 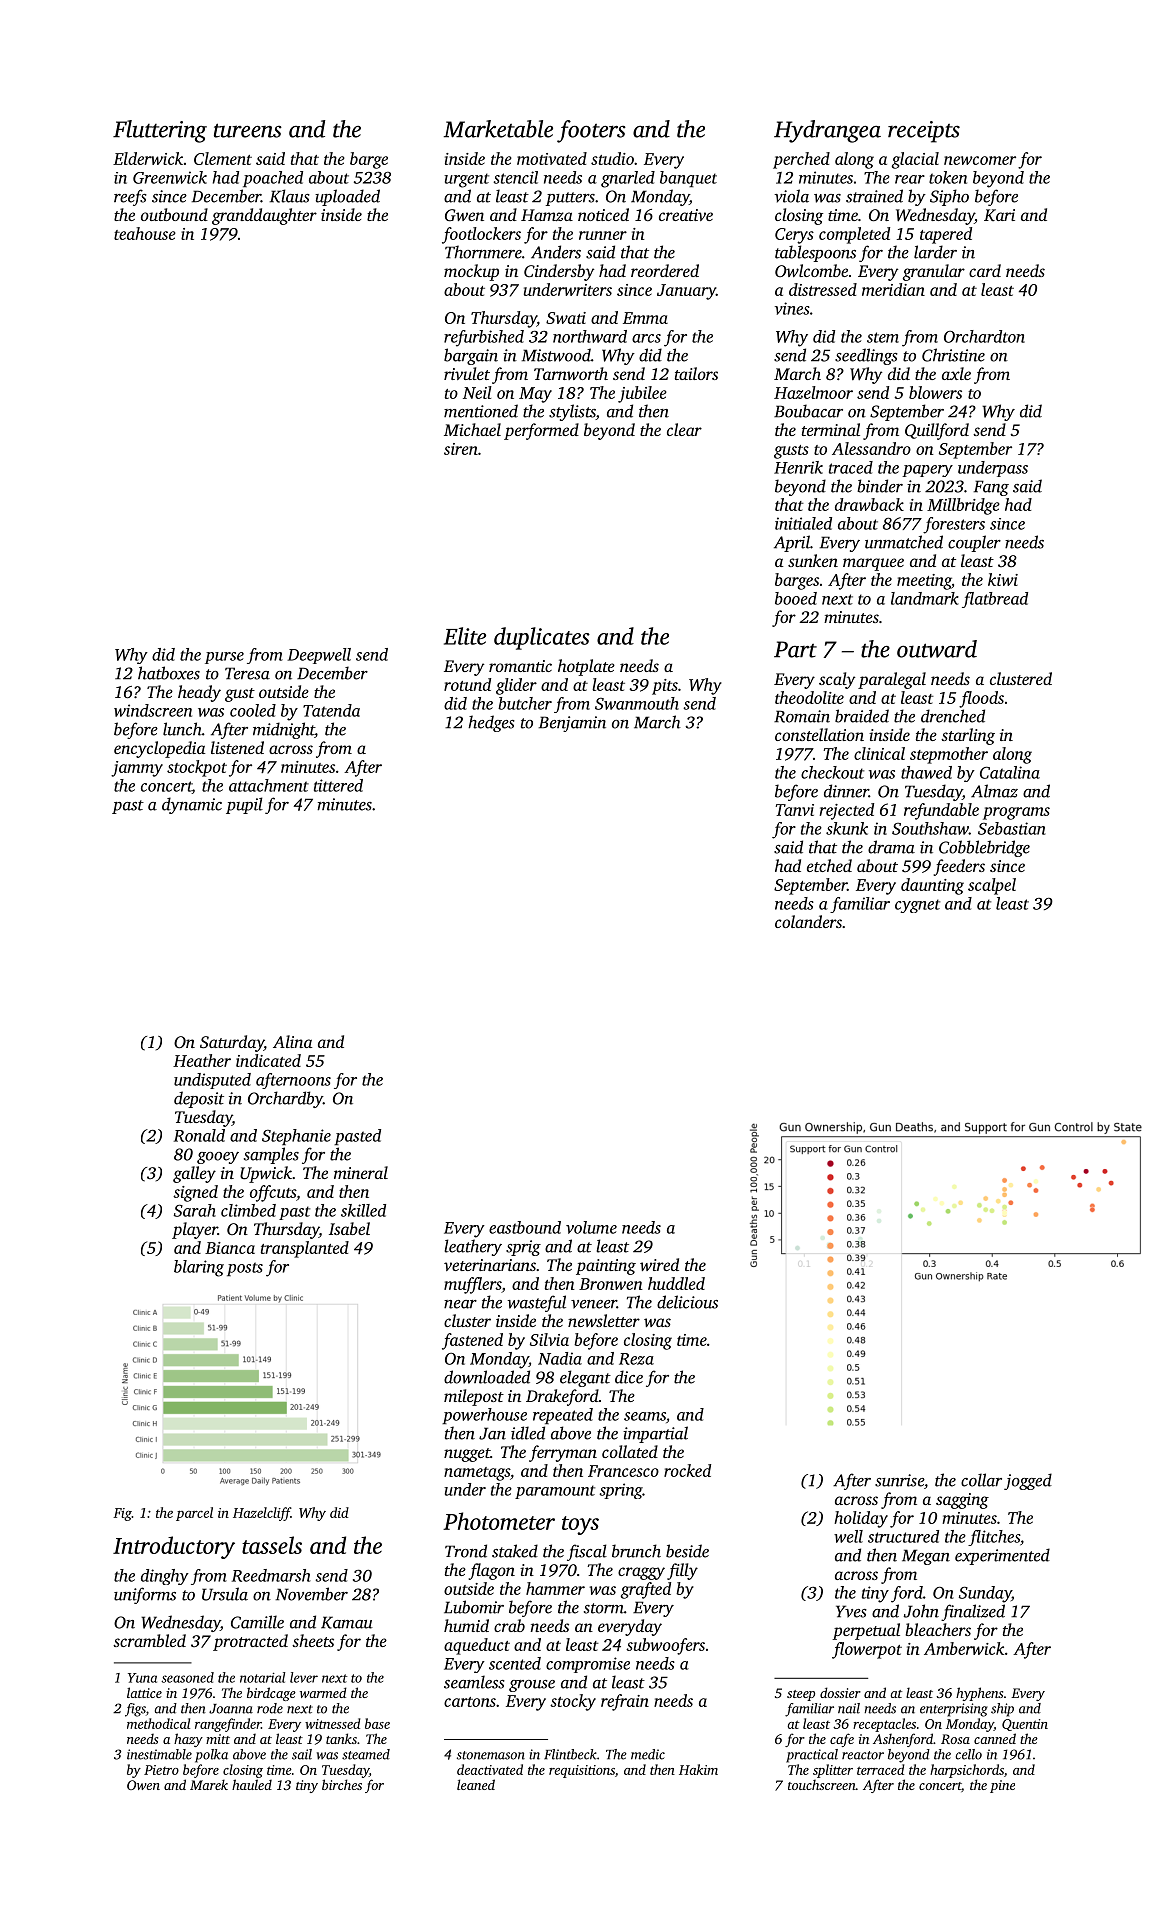 I want to click on clear, so click(x=684, y=429).
